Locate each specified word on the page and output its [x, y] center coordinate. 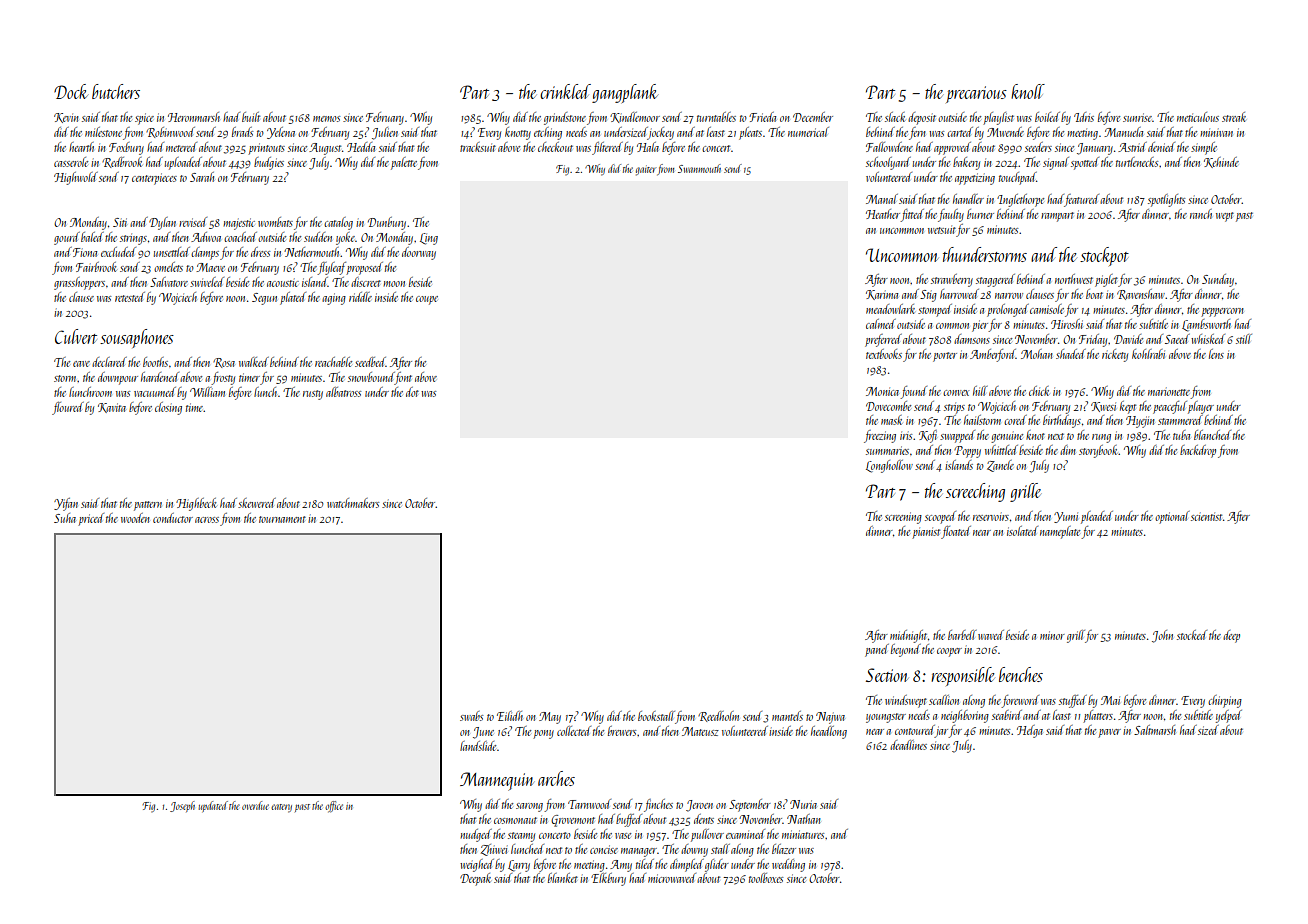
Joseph [182, 806]
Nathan [804, 819]
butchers [116, 91]
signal [1056, 163]
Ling [429, 239]
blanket [563, 878]
